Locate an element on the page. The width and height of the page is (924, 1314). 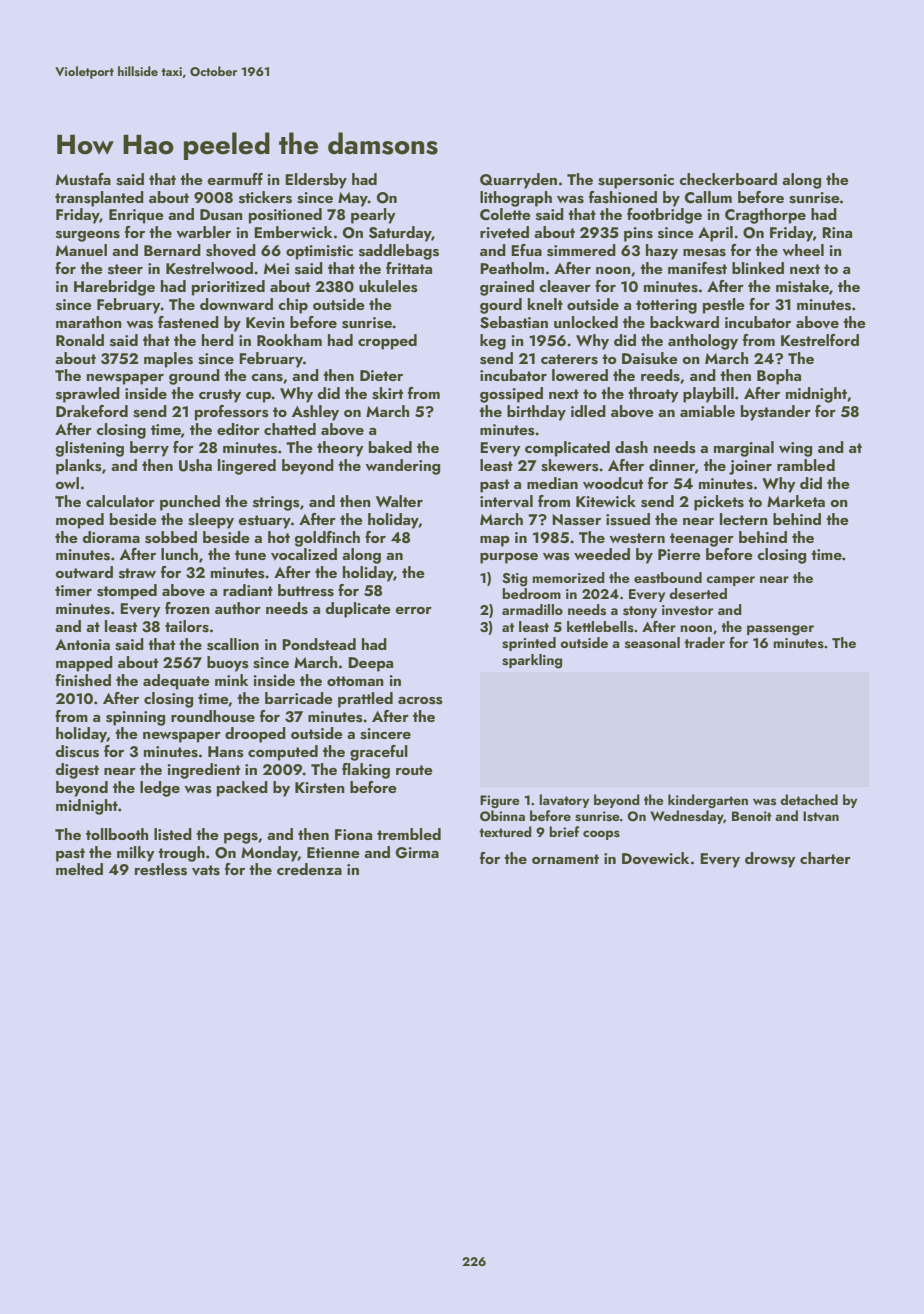
playbill is located at coordinates (708, 395).
